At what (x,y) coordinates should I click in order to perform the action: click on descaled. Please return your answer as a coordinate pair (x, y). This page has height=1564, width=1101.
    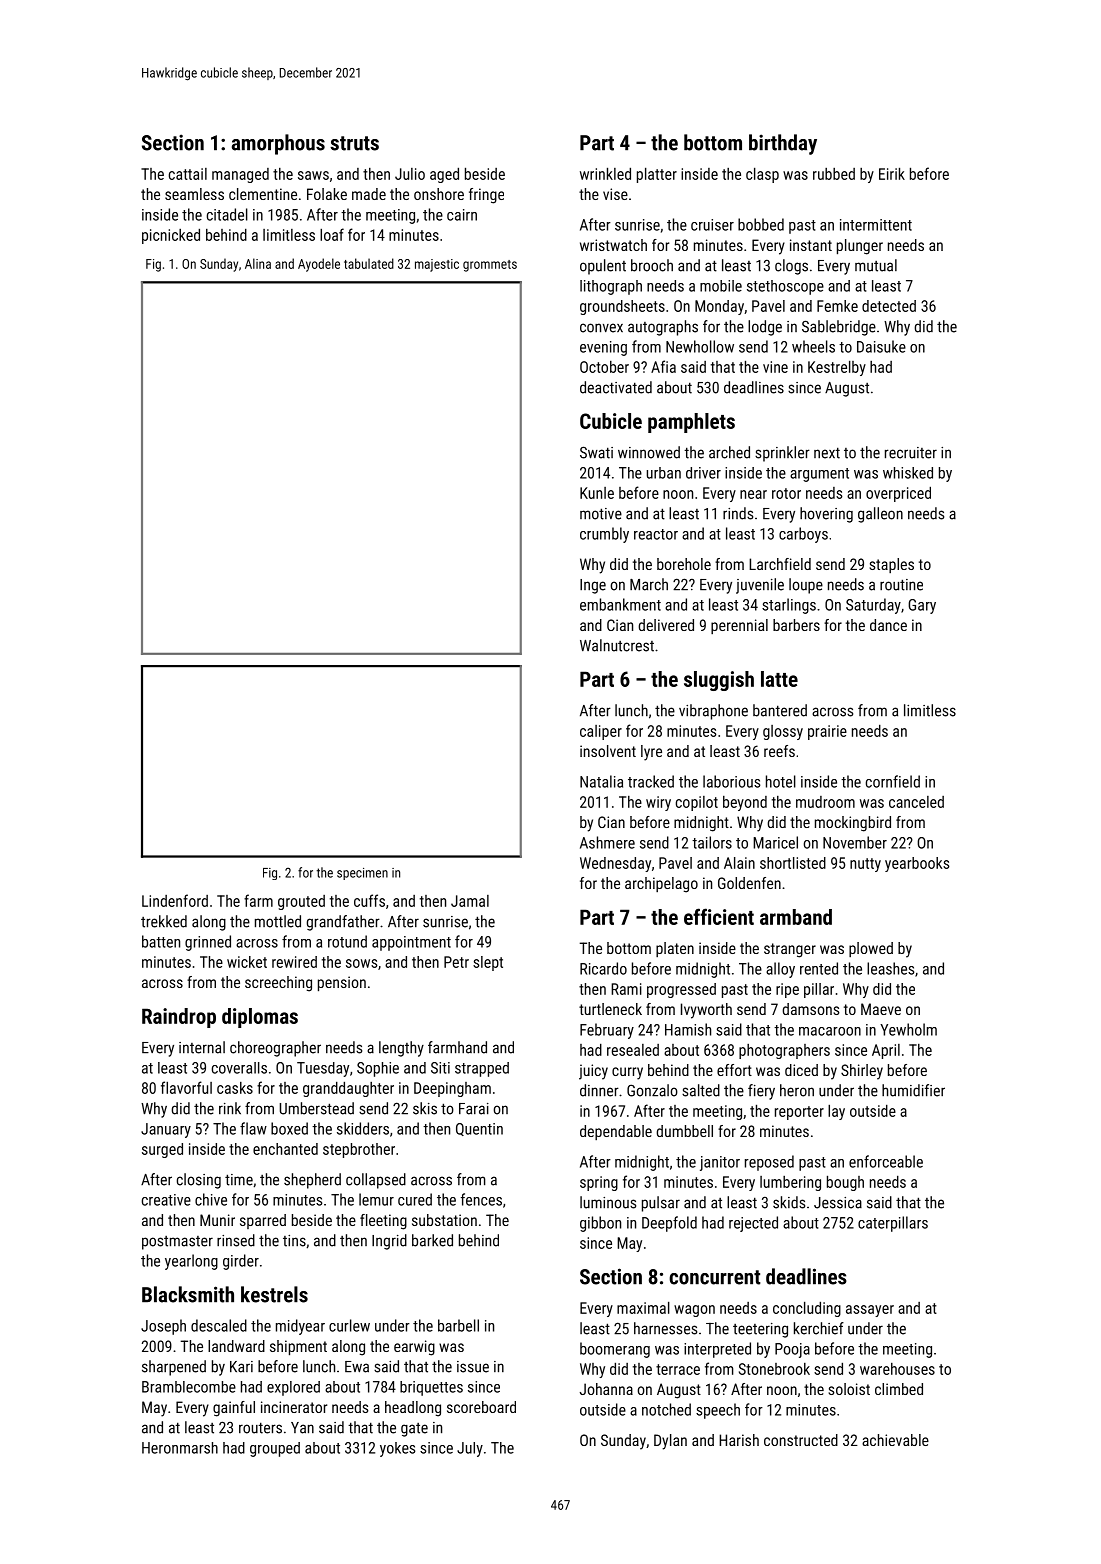
    Looking at the image, I should click on (219, 1325).
